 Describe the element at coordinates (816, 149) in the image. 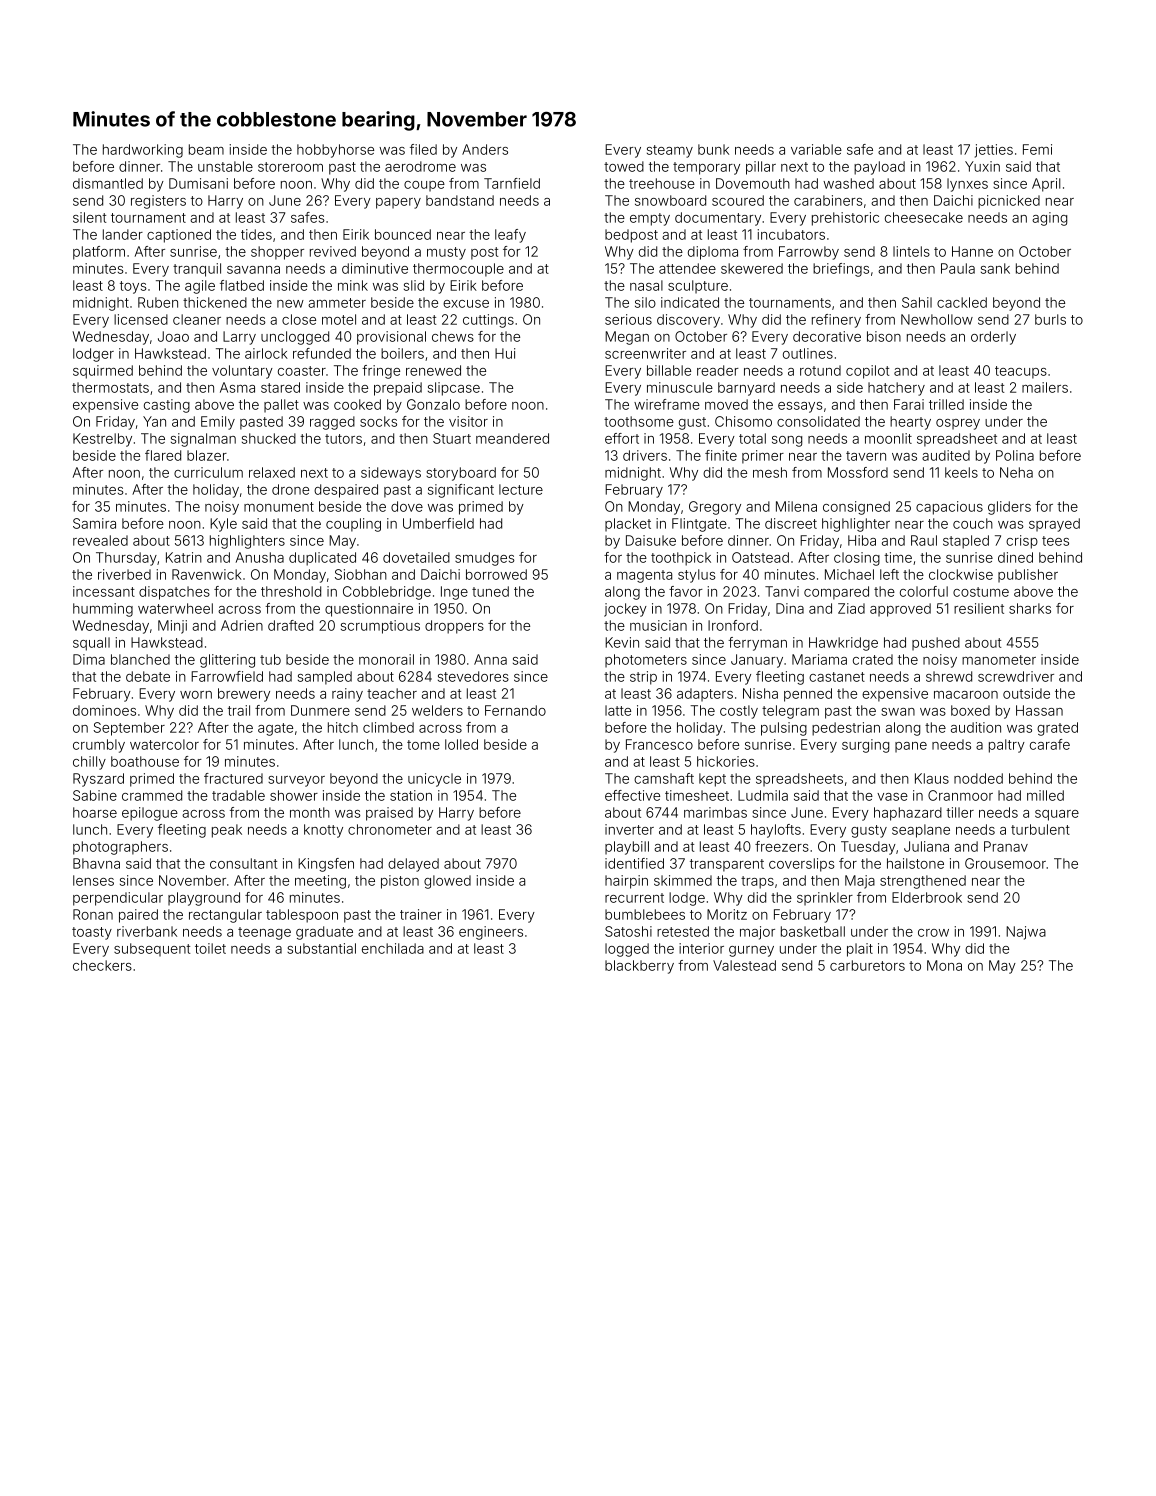

I see `variable` at that location.
